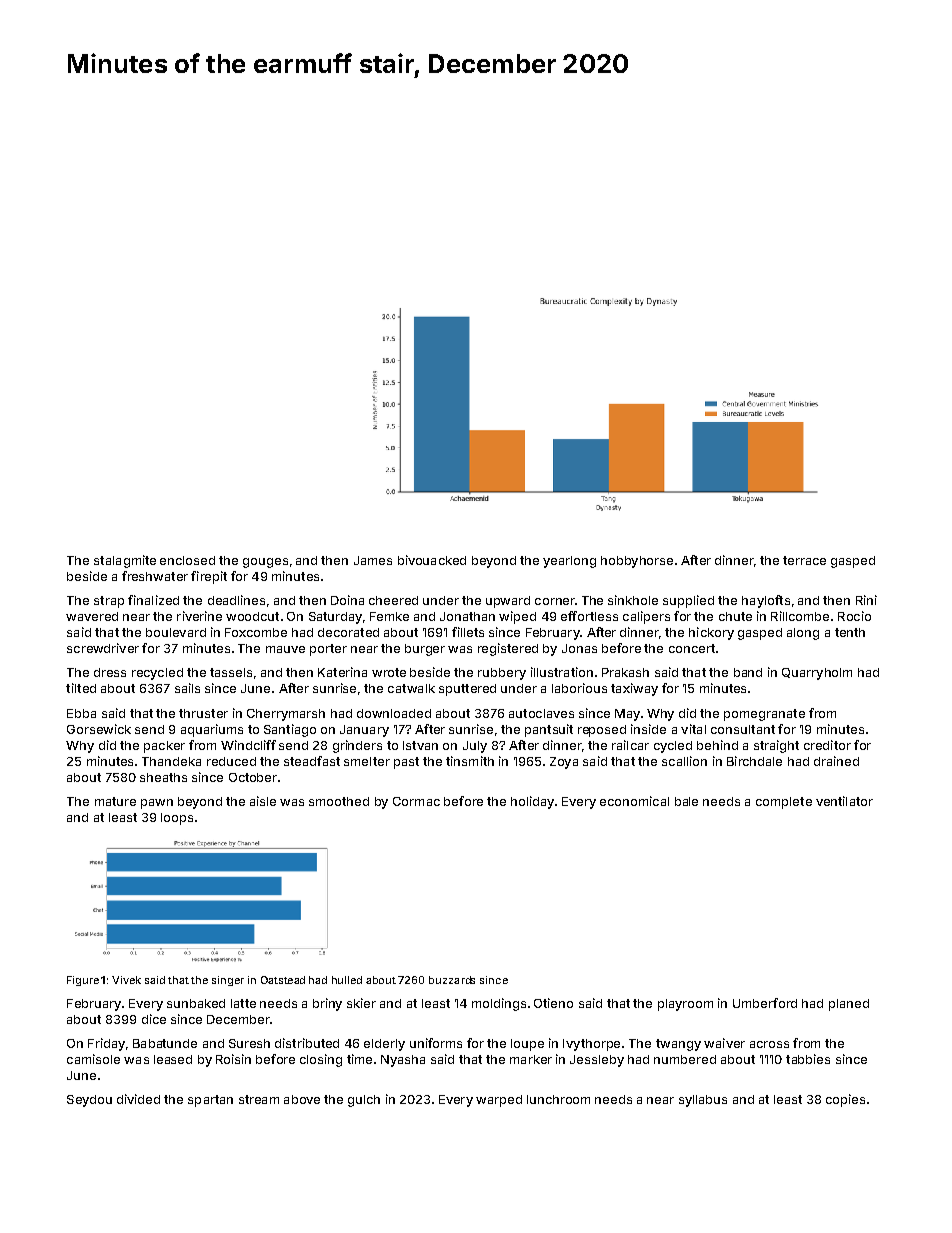 This screenshot has height=1233, width=952. I want to click on Gorsewick, so click(99, 729).
